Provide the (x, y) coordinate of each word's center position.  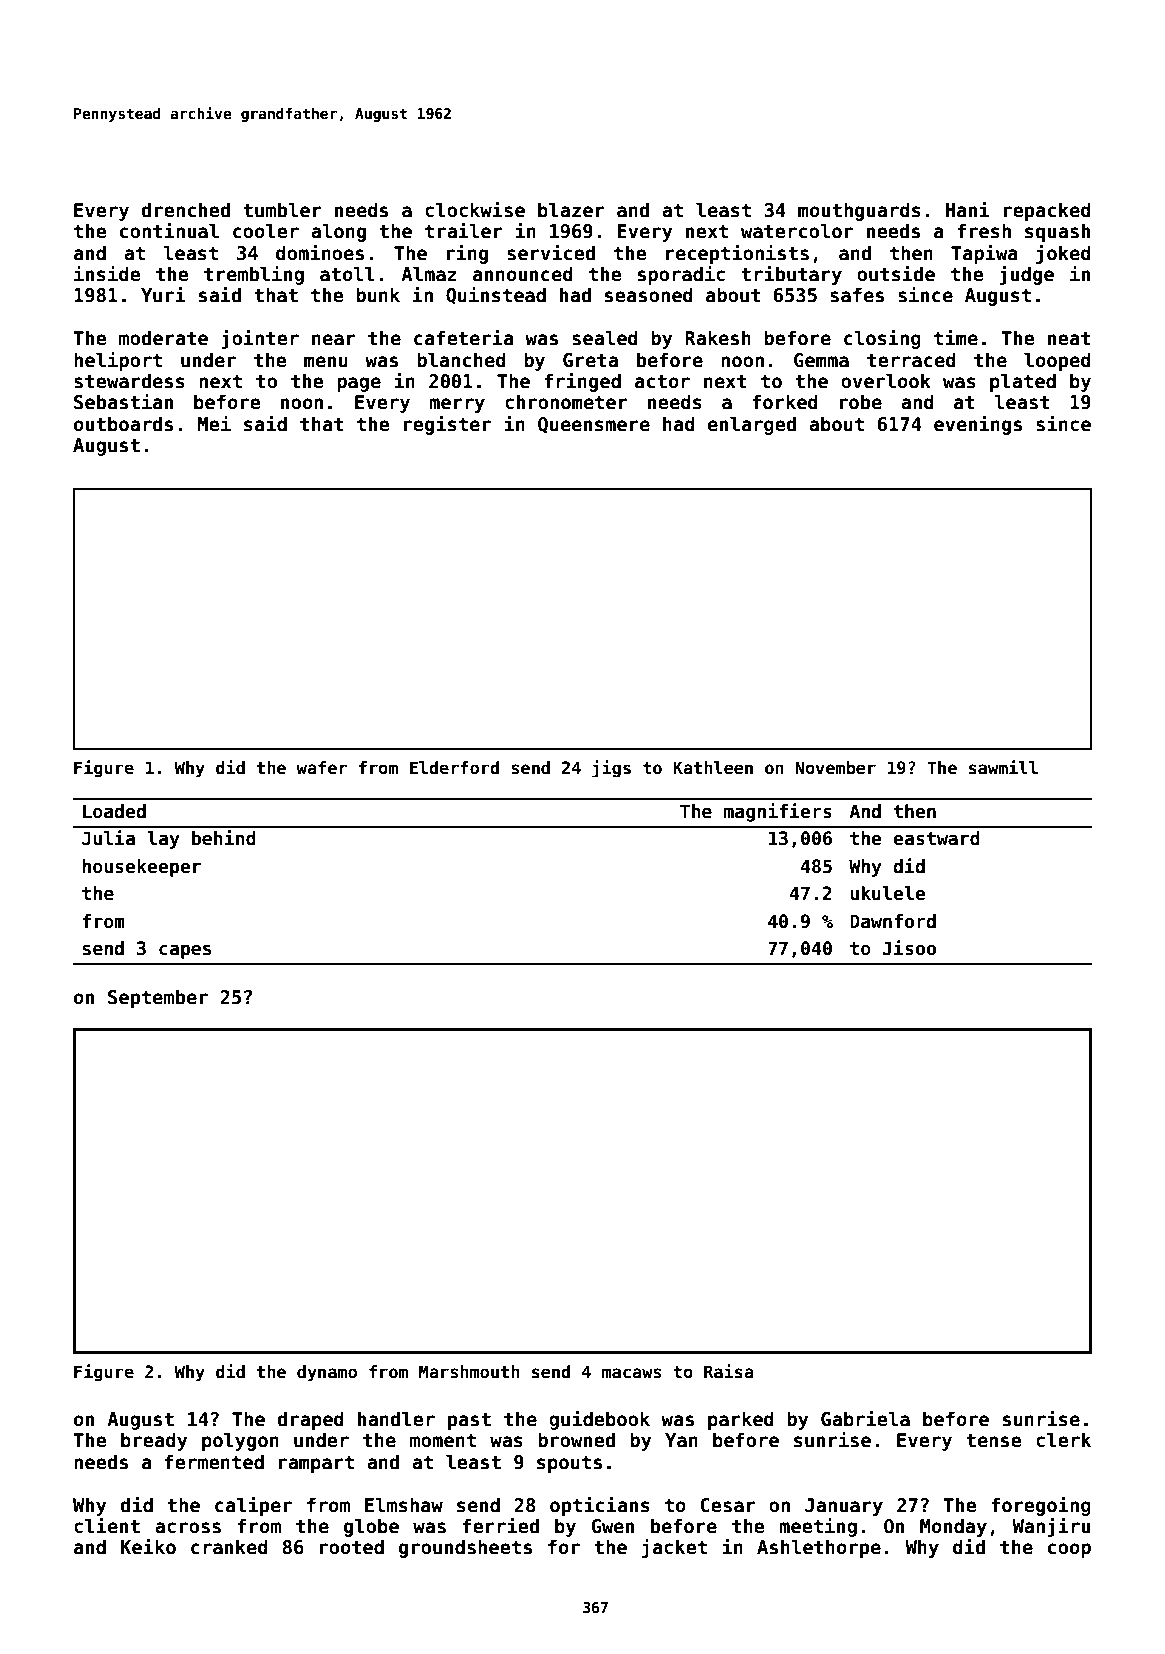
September (158, 998)
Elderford (454, 768)
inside (107, 273)
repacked (1047, 211)
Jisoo (909, 948)
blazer (571, 210)
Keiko (148, 1546)
